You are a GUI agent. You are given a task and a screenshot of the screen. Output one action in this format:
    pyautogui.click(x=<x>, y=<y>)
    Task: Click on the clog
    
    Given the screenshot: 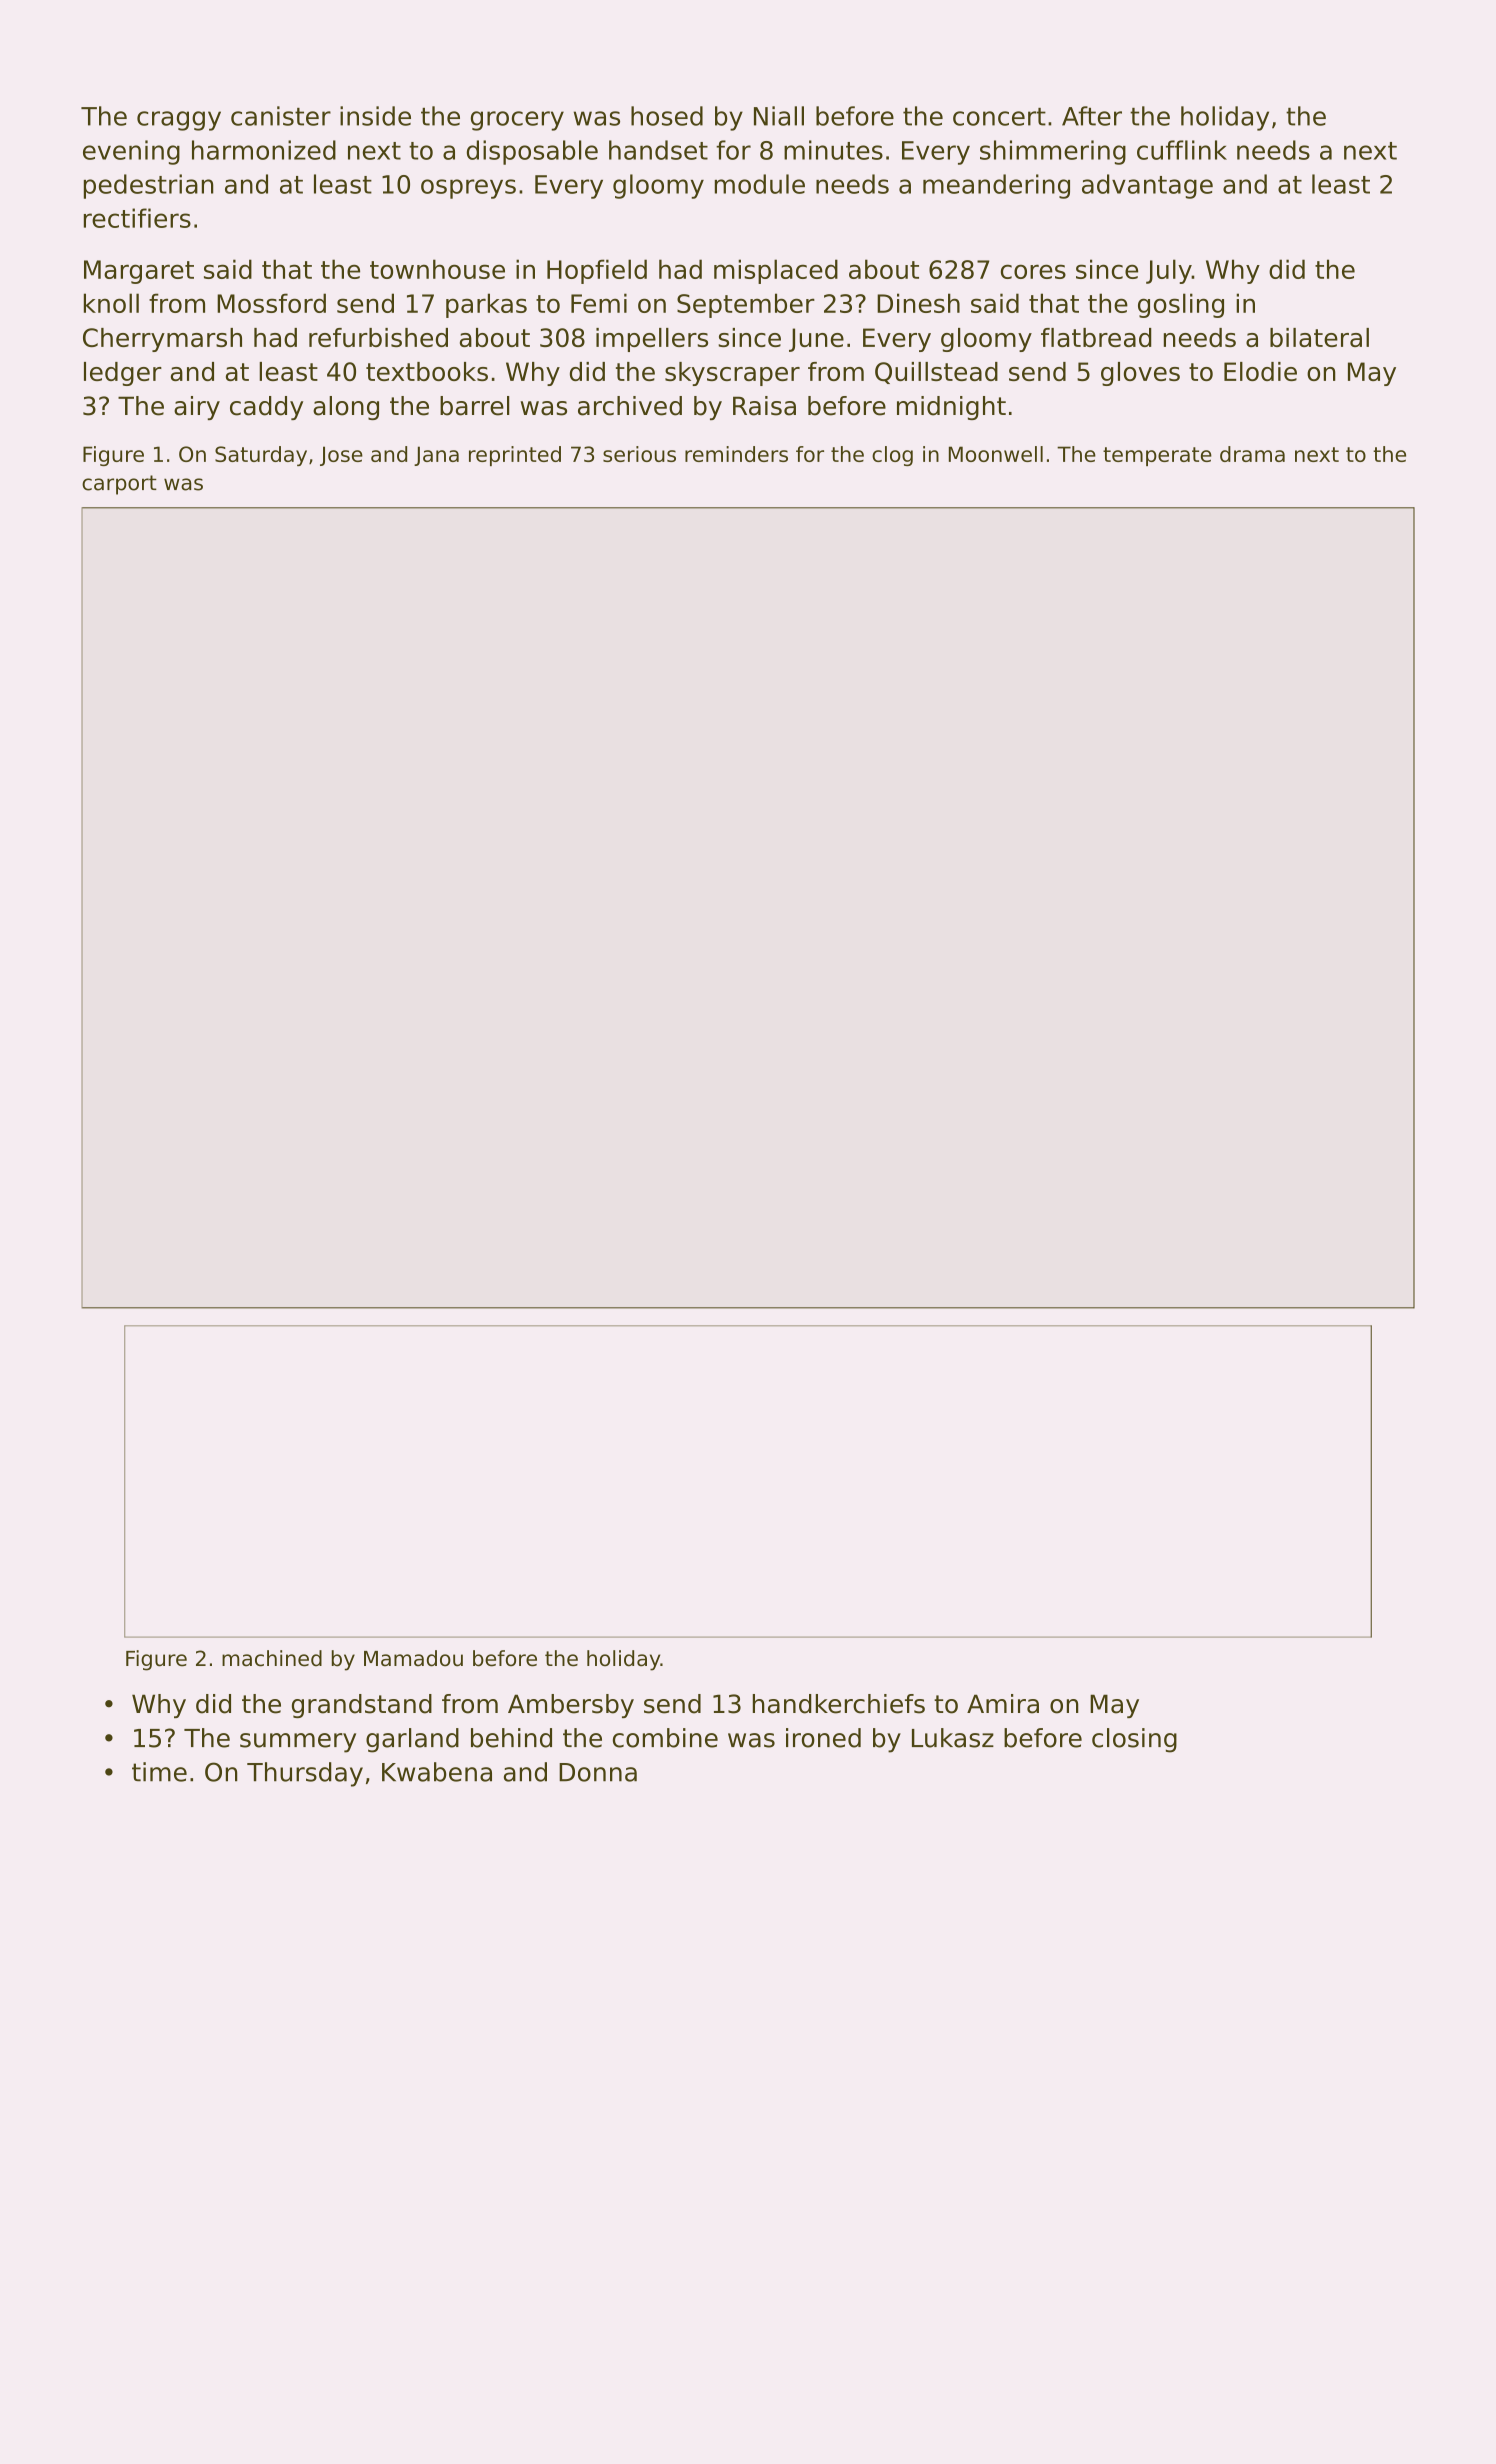 What is the action you would take?
    pyautogui.click(x=892, y=456)
